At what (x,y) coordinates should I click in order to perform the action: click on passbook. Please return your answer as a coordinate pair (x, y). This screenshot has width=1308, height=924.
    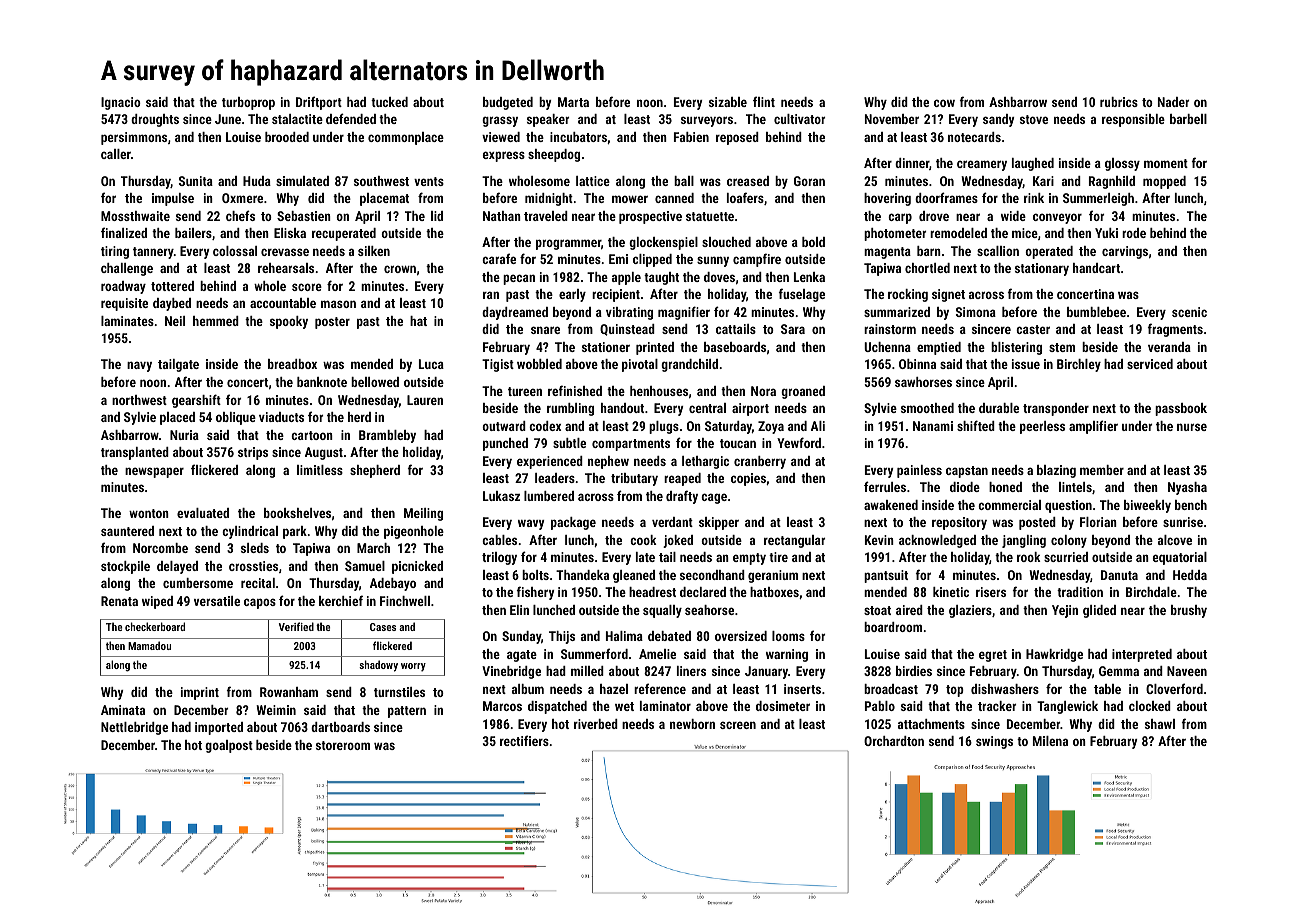
    Looking at the image, I should click on (1181, 409).
